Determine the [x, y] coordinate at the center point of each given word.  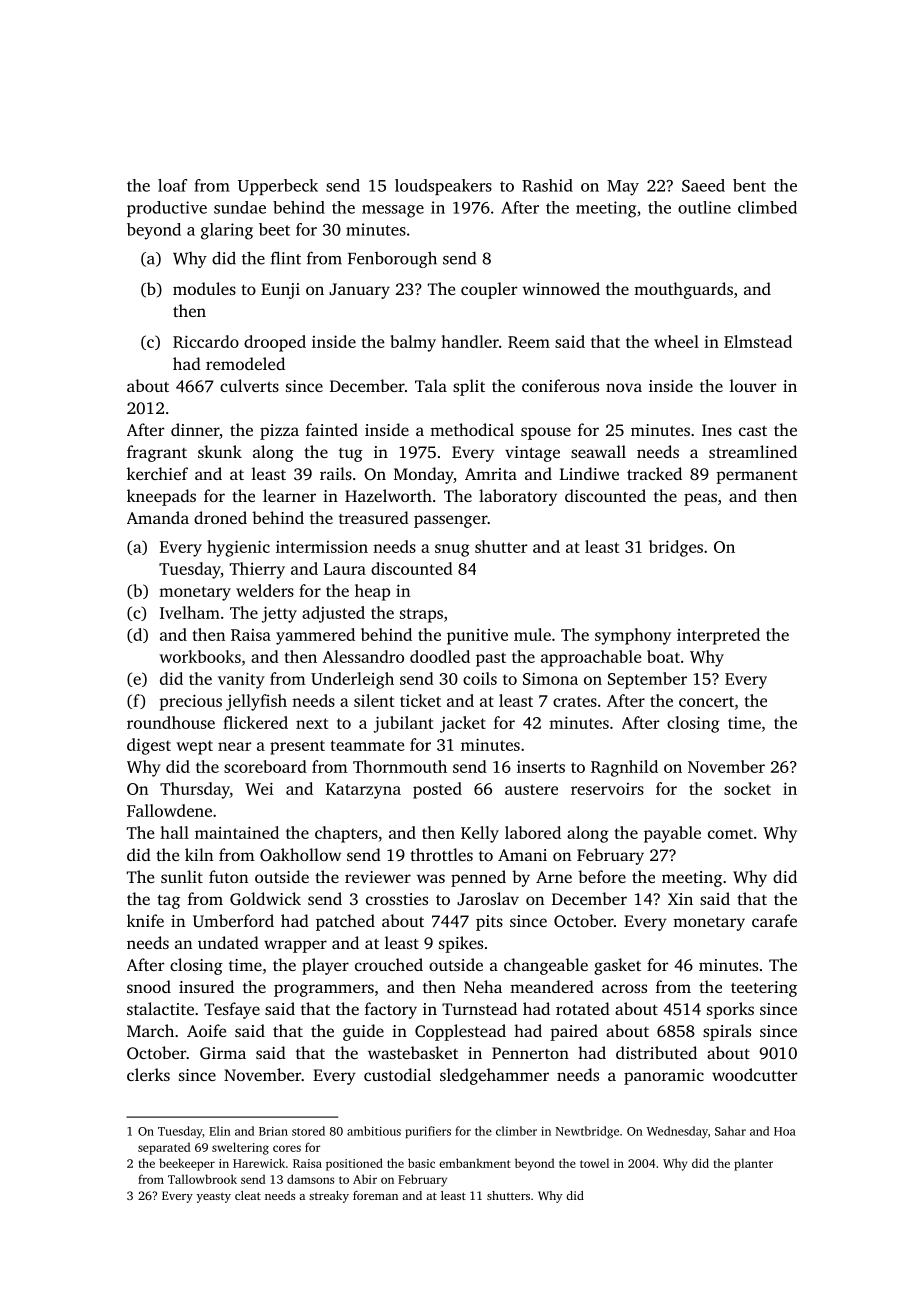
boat [663, 656]
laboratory [518, 497]
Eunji [280, 291]
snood [149, 986]
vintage [532, 454]
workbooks [200, 656]
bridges [676, 548]
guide [363, 1032]
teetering [764, 989]
